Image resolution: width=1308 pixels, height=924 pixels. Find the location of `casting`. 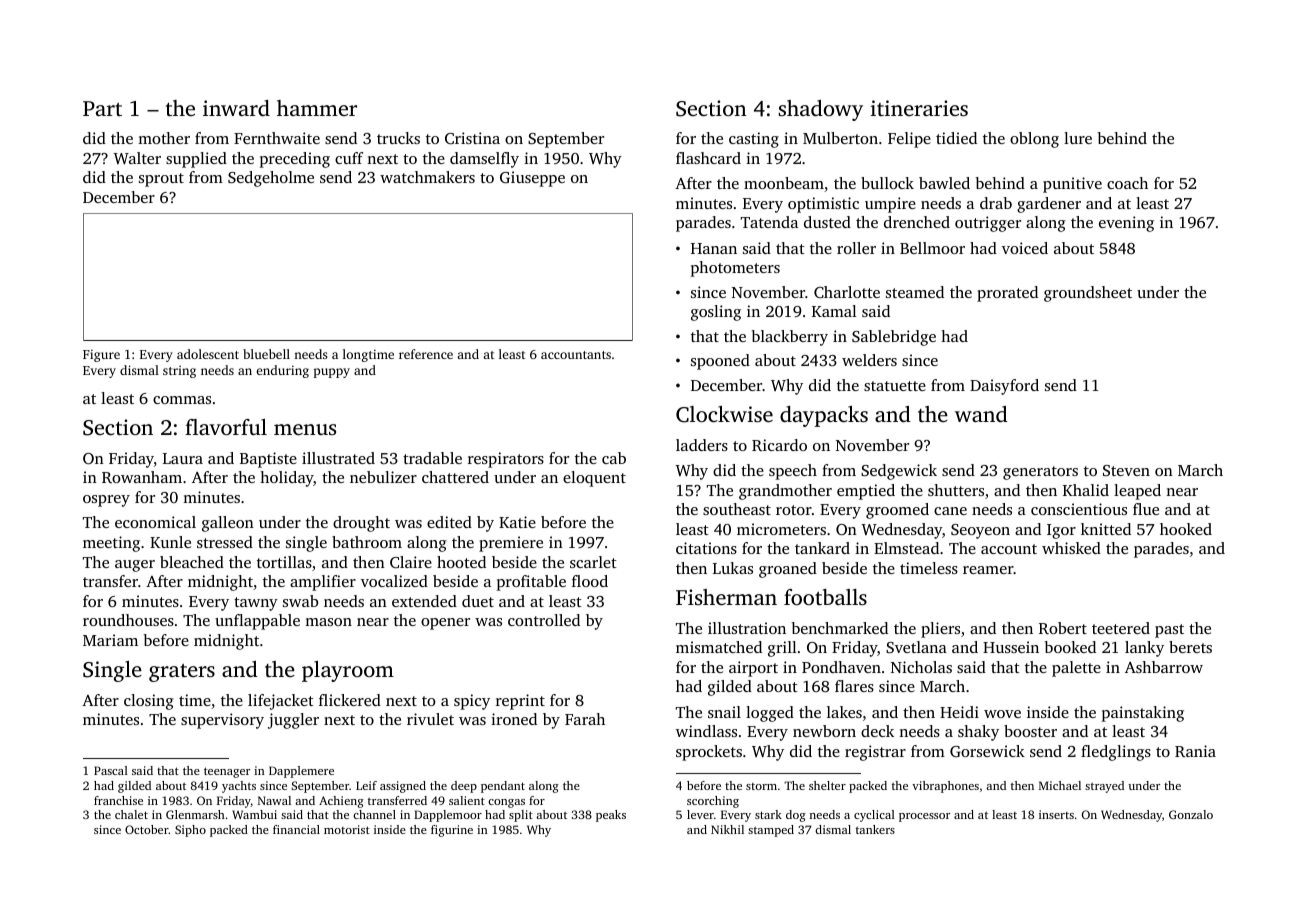

casting is located at coordinates (754, 140).
